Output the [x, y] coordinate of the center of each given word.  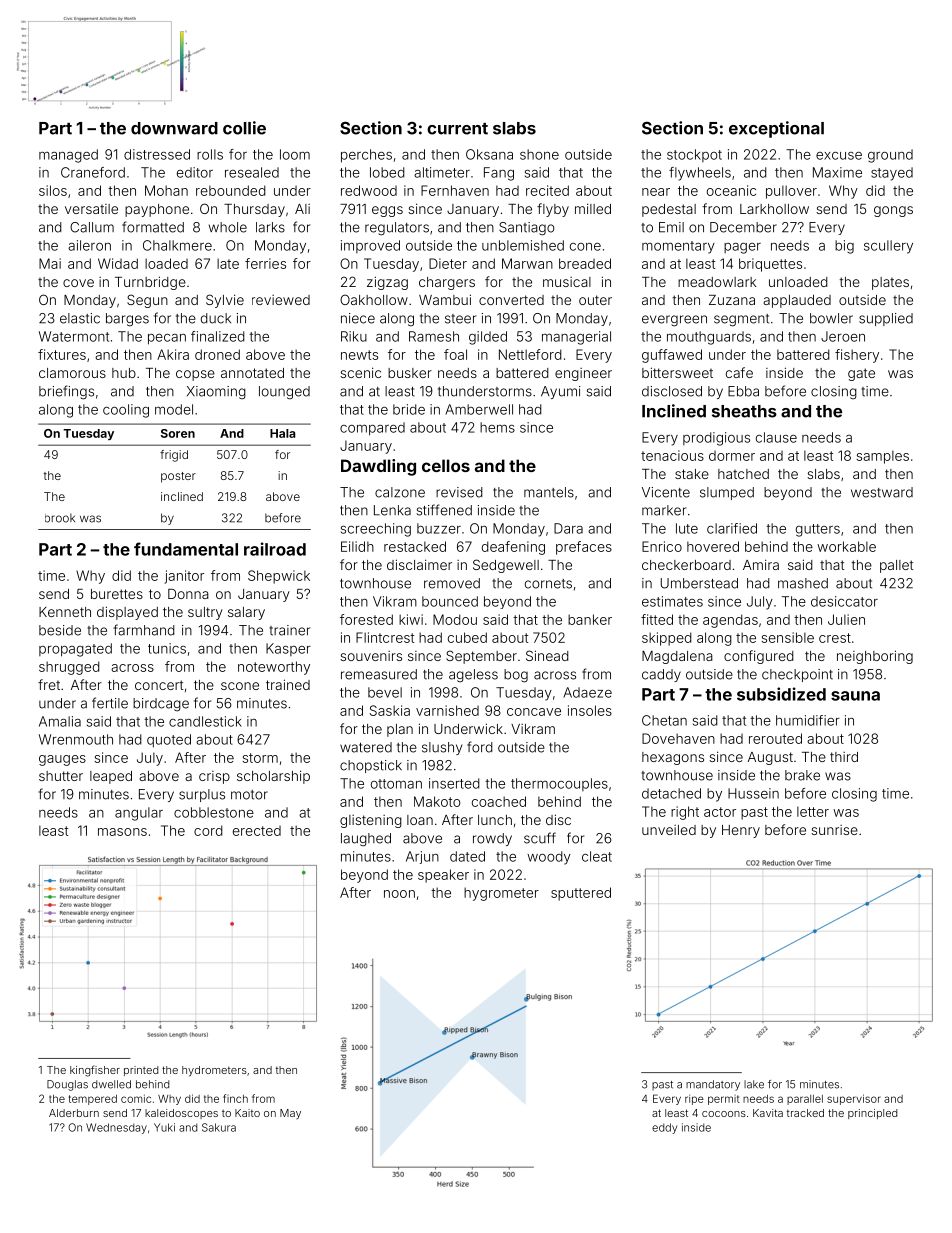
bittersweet [677, 372]
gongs [893, 211]
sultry [205, 613]
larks [270, 227]
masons [122, 832]
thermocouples [559, 784]
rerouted [775, 738]
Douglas [67, 1085]
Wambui [445, 299]
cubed [467, 637]
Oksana [489, 154]
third [844, 757]
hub [124, 373]
